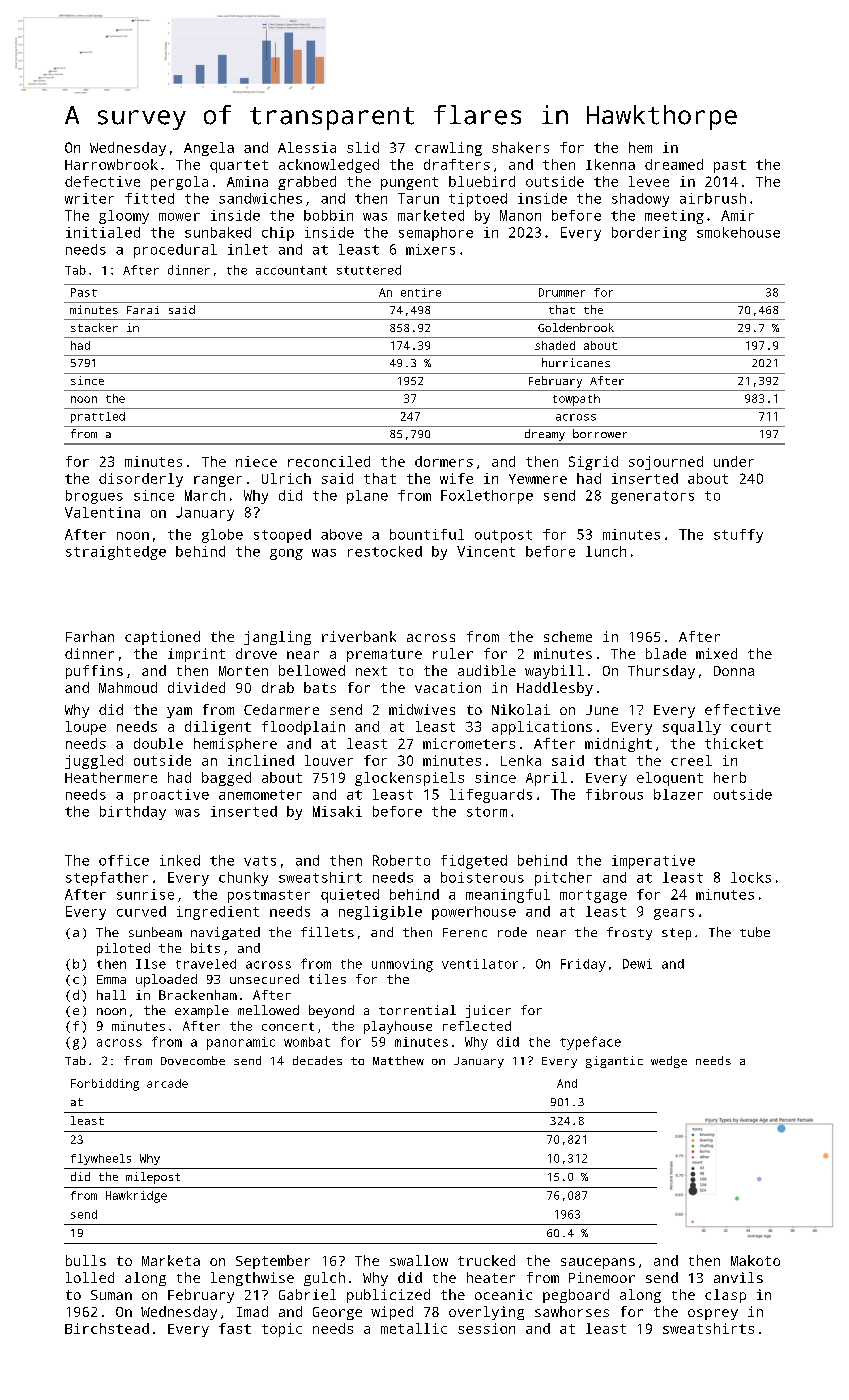 Image resolution: width=849 pixels, height=1400 pixels. Describe the element at coordinates (252, 1279) in the screenshot. I see `lengthwise` at that location.
